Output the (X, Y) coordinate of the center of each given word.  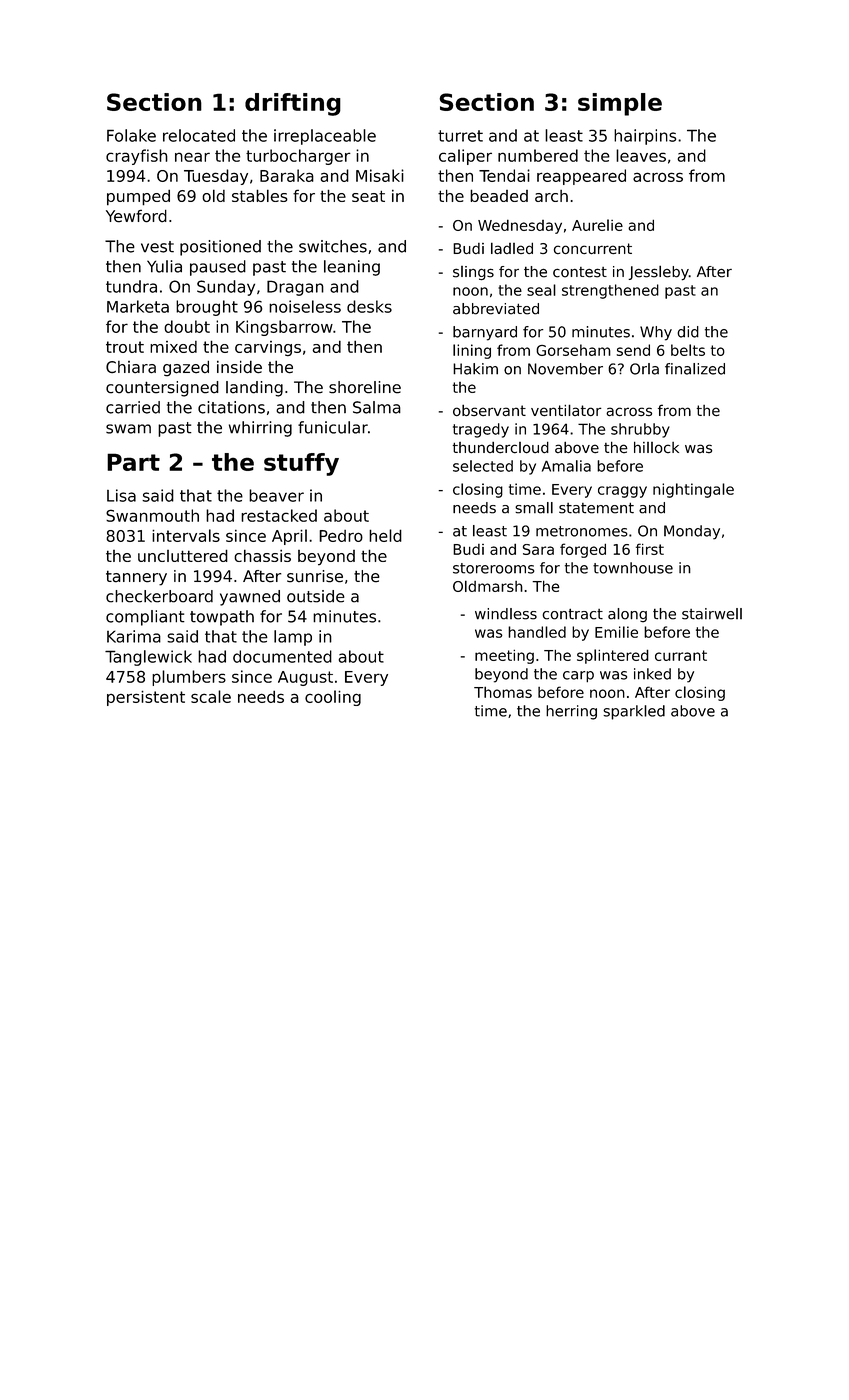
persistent (146, 698)
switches (333, 246)
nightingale (693, 490)
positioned (220, 248)
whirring (260, 429)
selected (483, 466)
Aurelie (597, 225)
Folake (131, 135)
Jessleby (659, 273)
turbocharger (298, 157)
